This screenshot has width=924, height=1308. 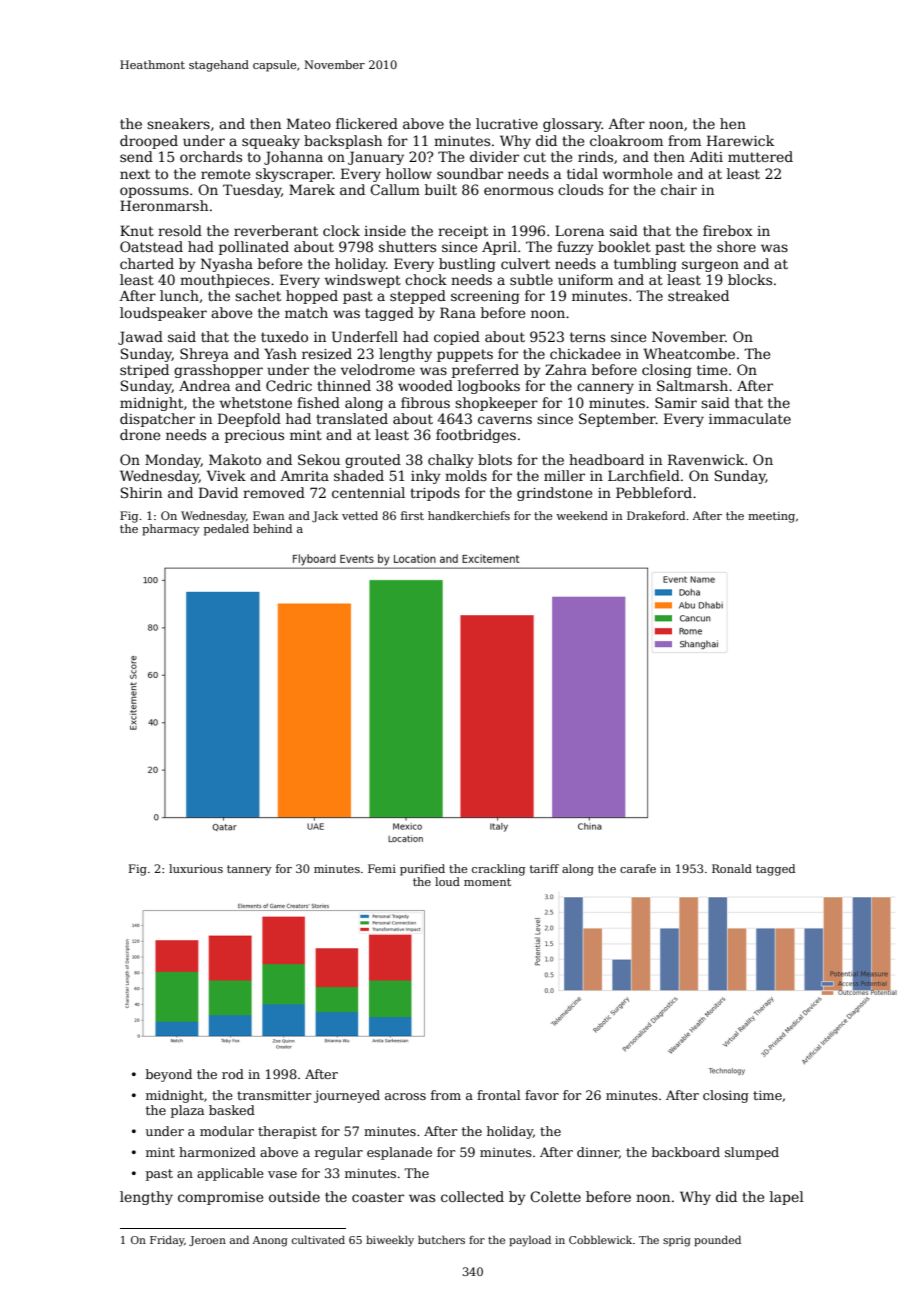 I want to click on flickered, so click(x=367, y=123).
